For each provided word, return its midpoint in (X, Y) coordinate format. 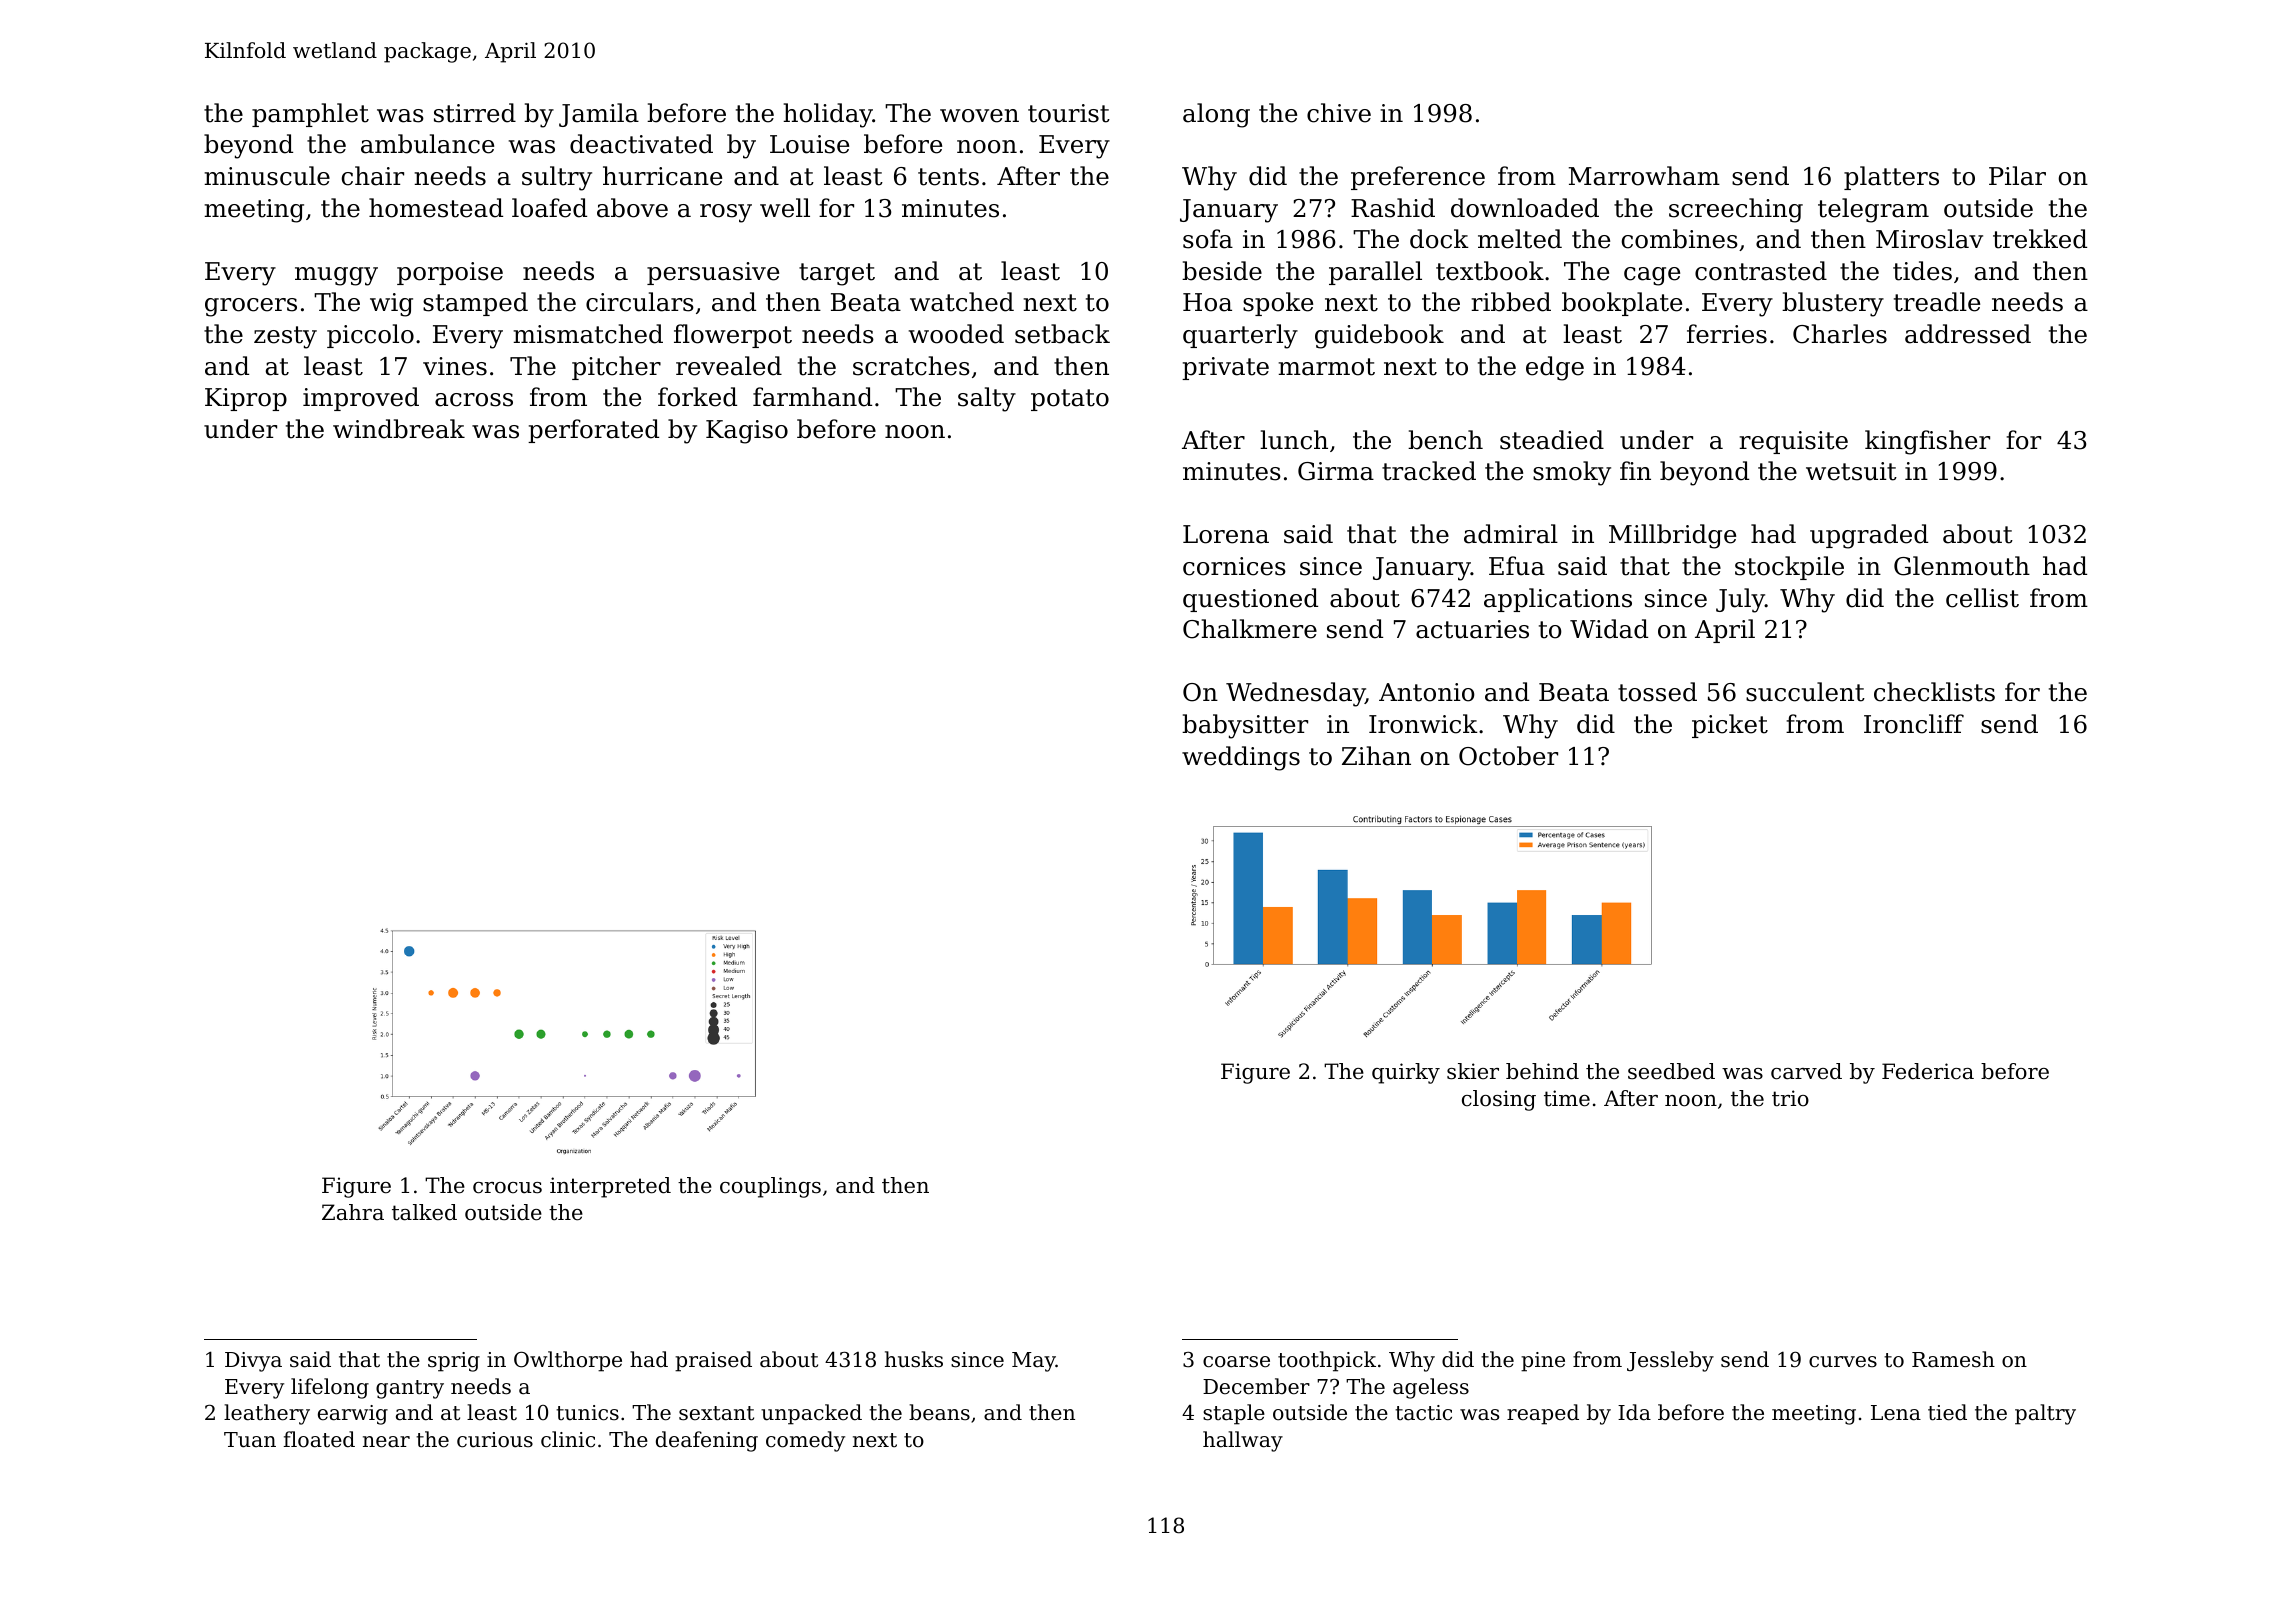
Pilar (2017, 176)
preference (1418, 178)
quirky (1406, 1073)
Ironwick (1423, 724)
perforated (593, 431)
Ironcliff (1914, 724)
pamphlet (310, 115)
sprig (454, 1362)
